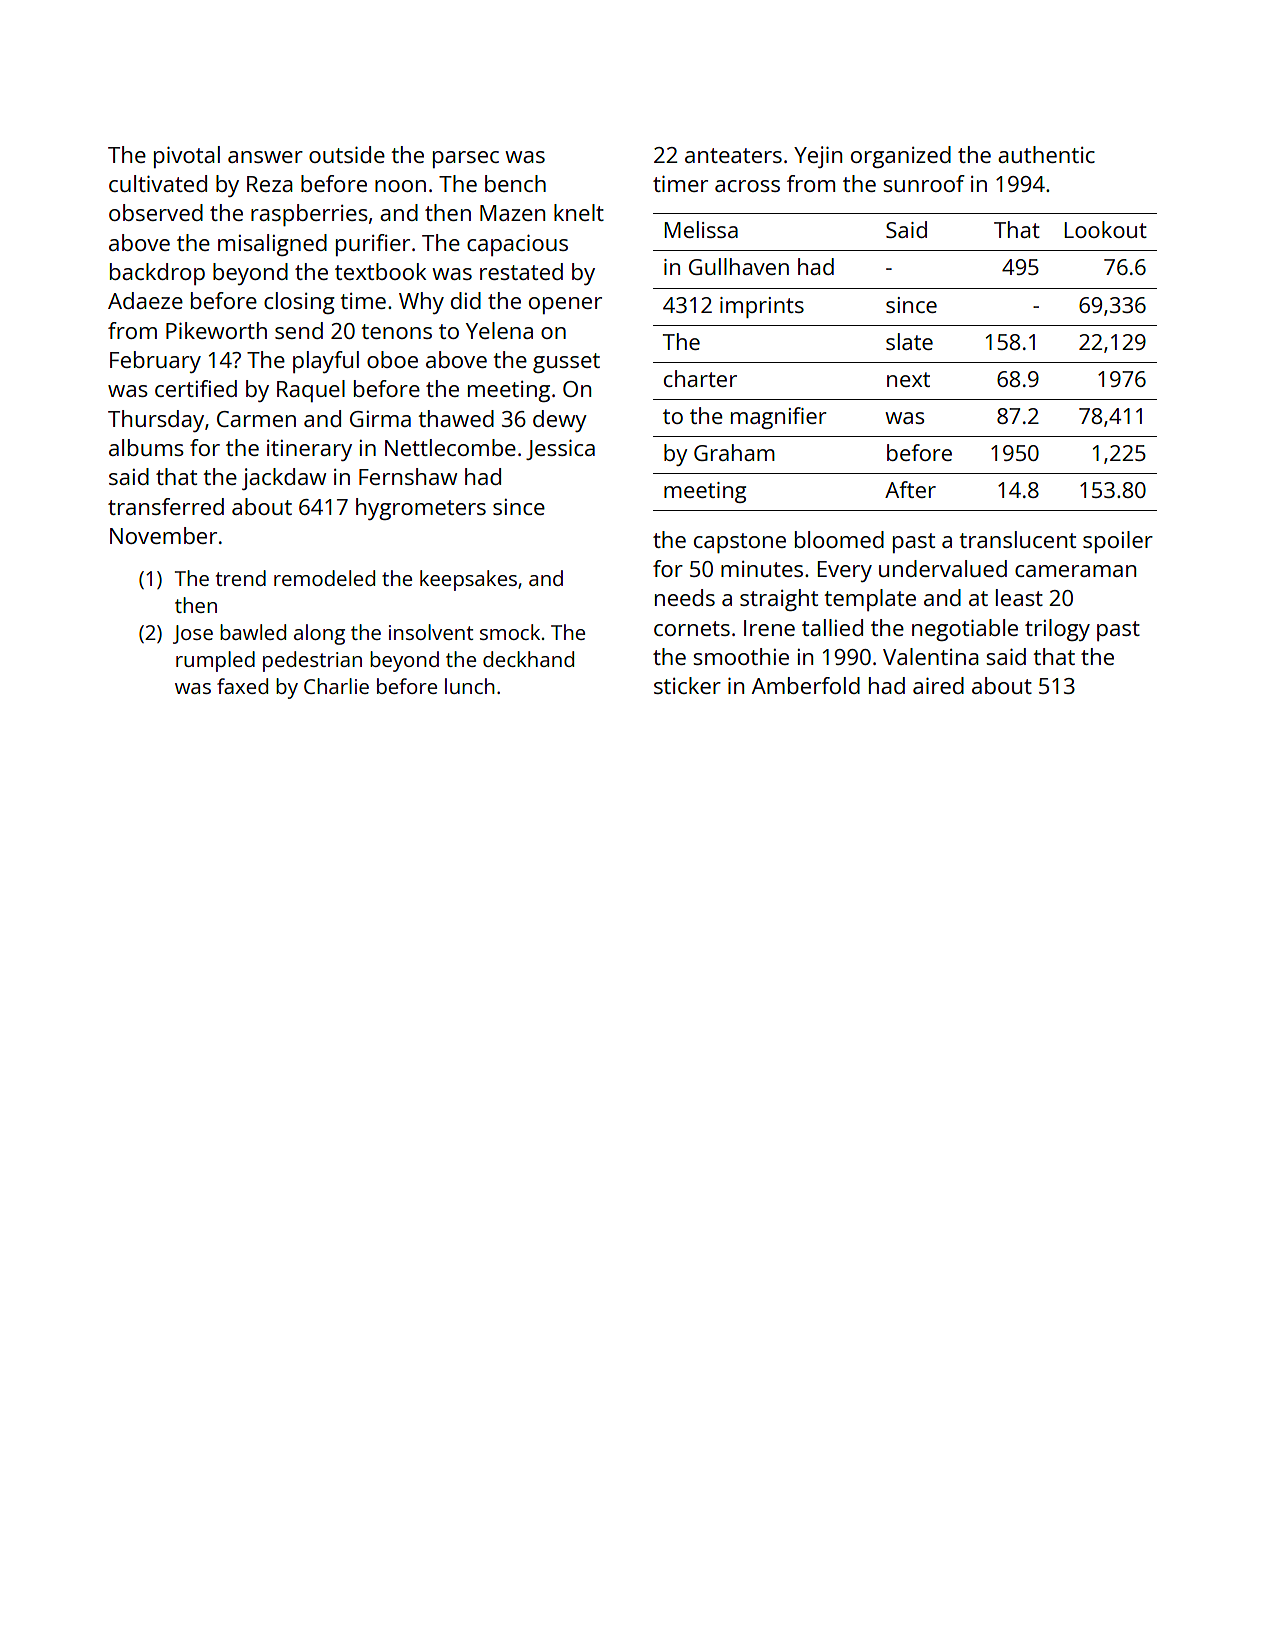  What do you see at coordinates (284, 479) in the screenshot?
I see `jackdaw` at bounding box center [284, 479].
